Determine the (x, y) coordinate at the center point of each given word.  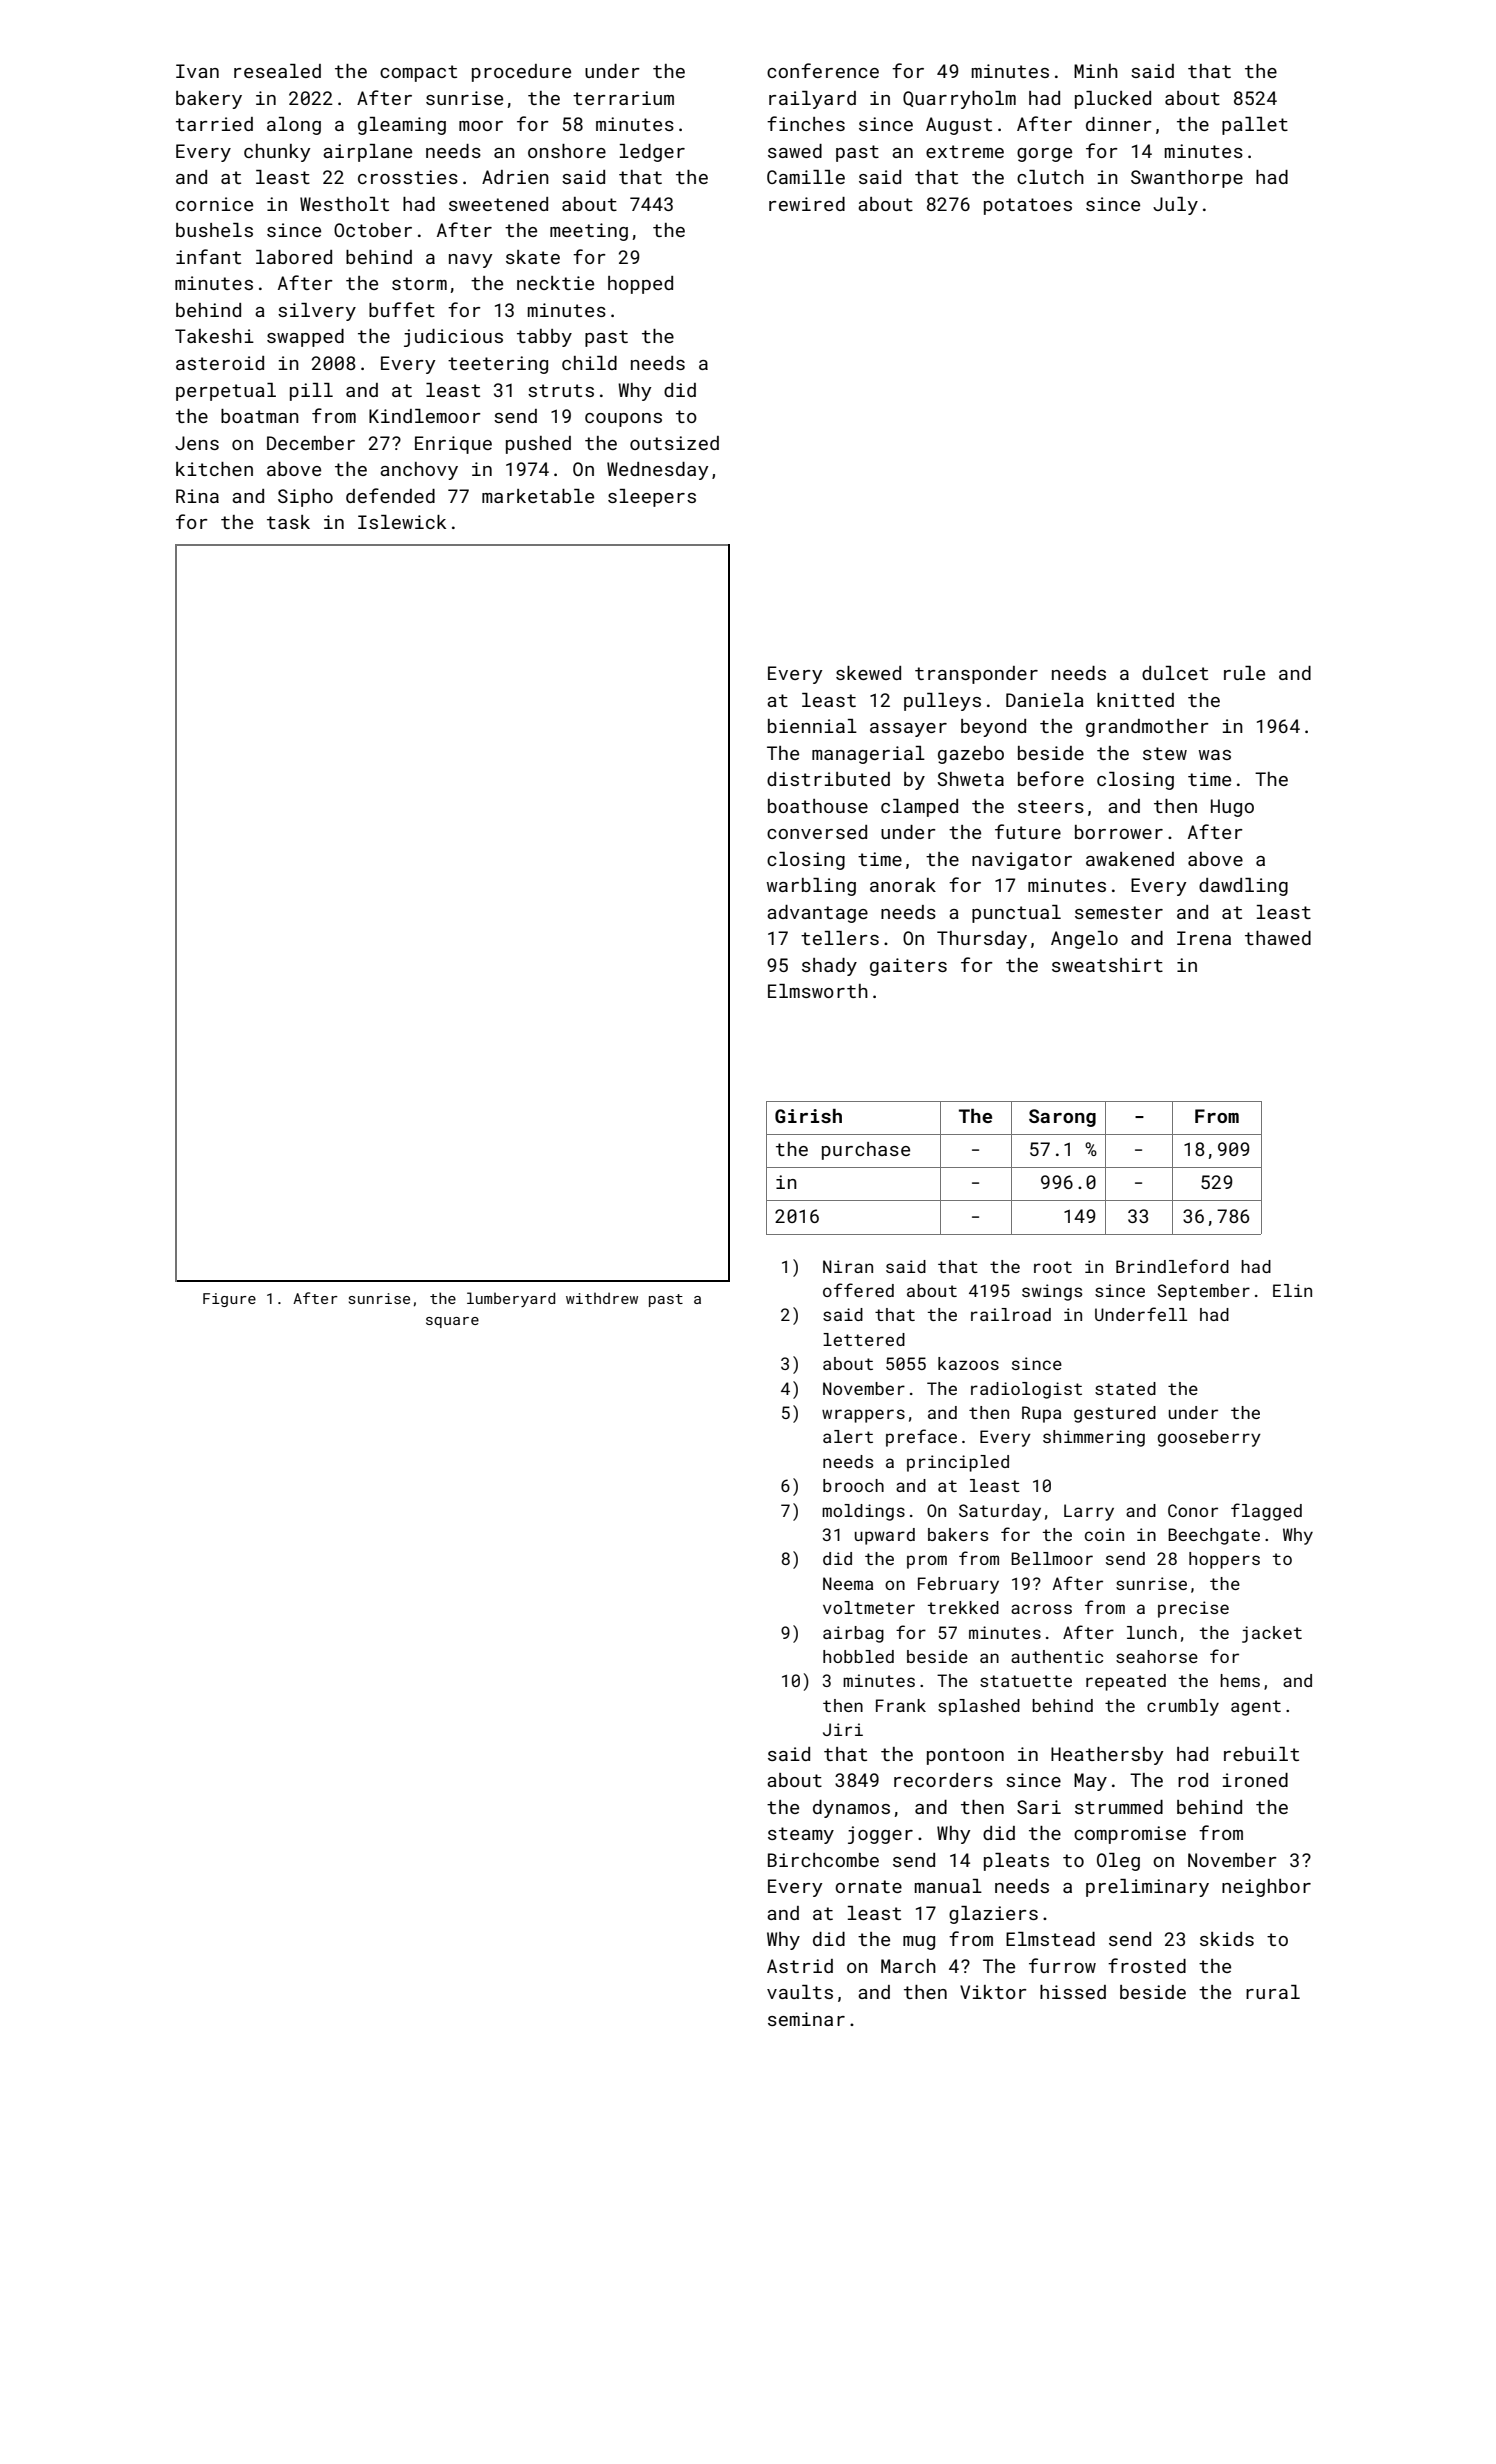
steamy (801, 1835)
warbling (811, 887)
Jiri (843, 1729)
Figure (229, 1300)
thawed (1278, 938)
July (1175, 206)
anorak (903, 885)
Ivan (197, 71)
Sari (1039, 1807)
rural (1273, 1992)
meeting (589, 232)
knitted (1135, 700)
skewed (868, 673)
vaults (800, 1992)
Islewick (402, 522)
